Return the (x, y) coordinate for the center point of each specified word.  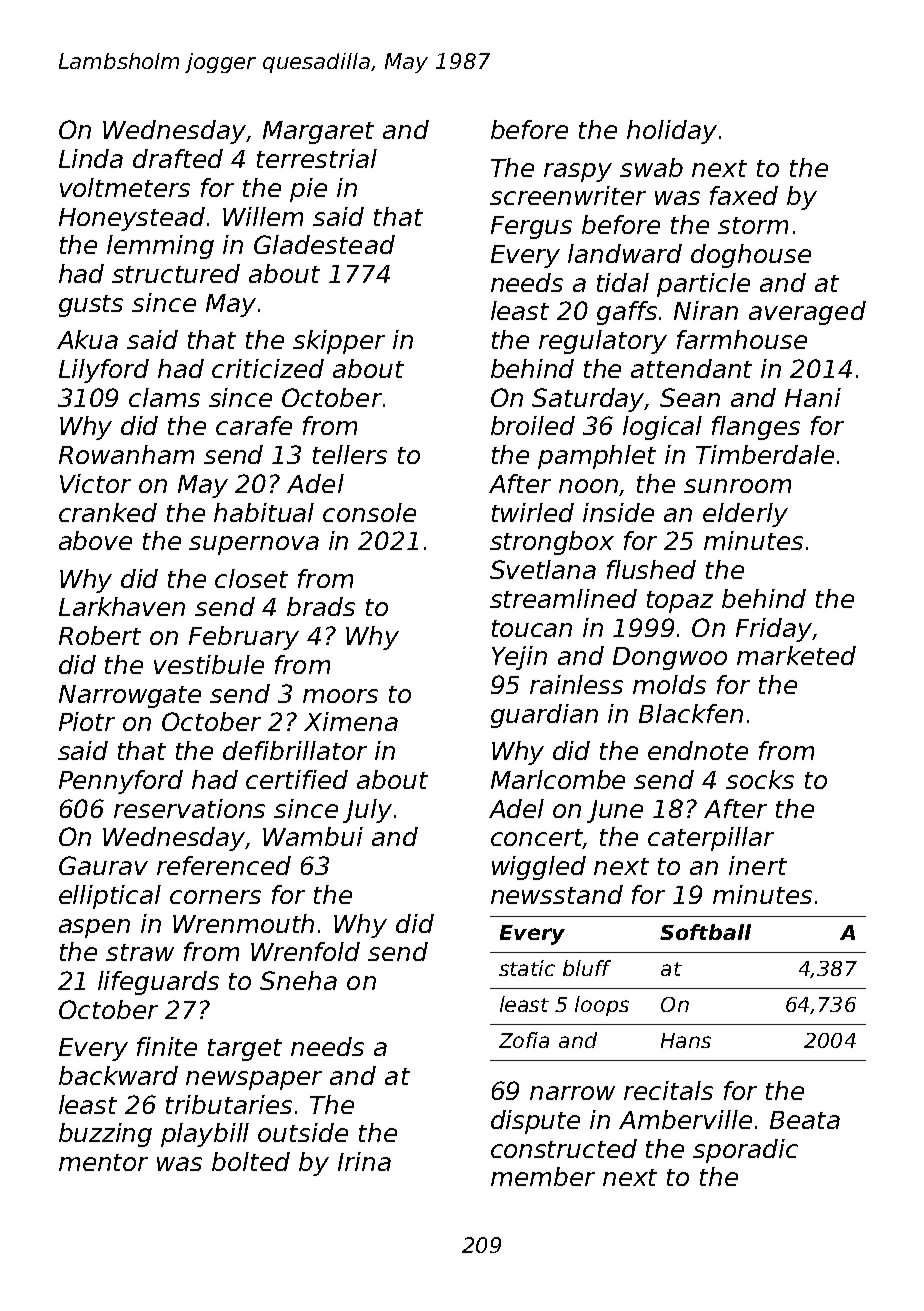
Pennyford (121, 782)
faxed (744, 195)
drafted (178, 158)
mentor (103, 1162)
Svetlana (543, 569)
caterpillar (711, 839)
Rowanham (126, 454)
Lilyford (104, 371)
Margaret (318, 132)
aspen (94, 928)
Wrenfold (305, 951)
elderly (745, 515)
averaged (807, 313)
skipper (339, 342)
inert (758, 865)
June (615, 811)
